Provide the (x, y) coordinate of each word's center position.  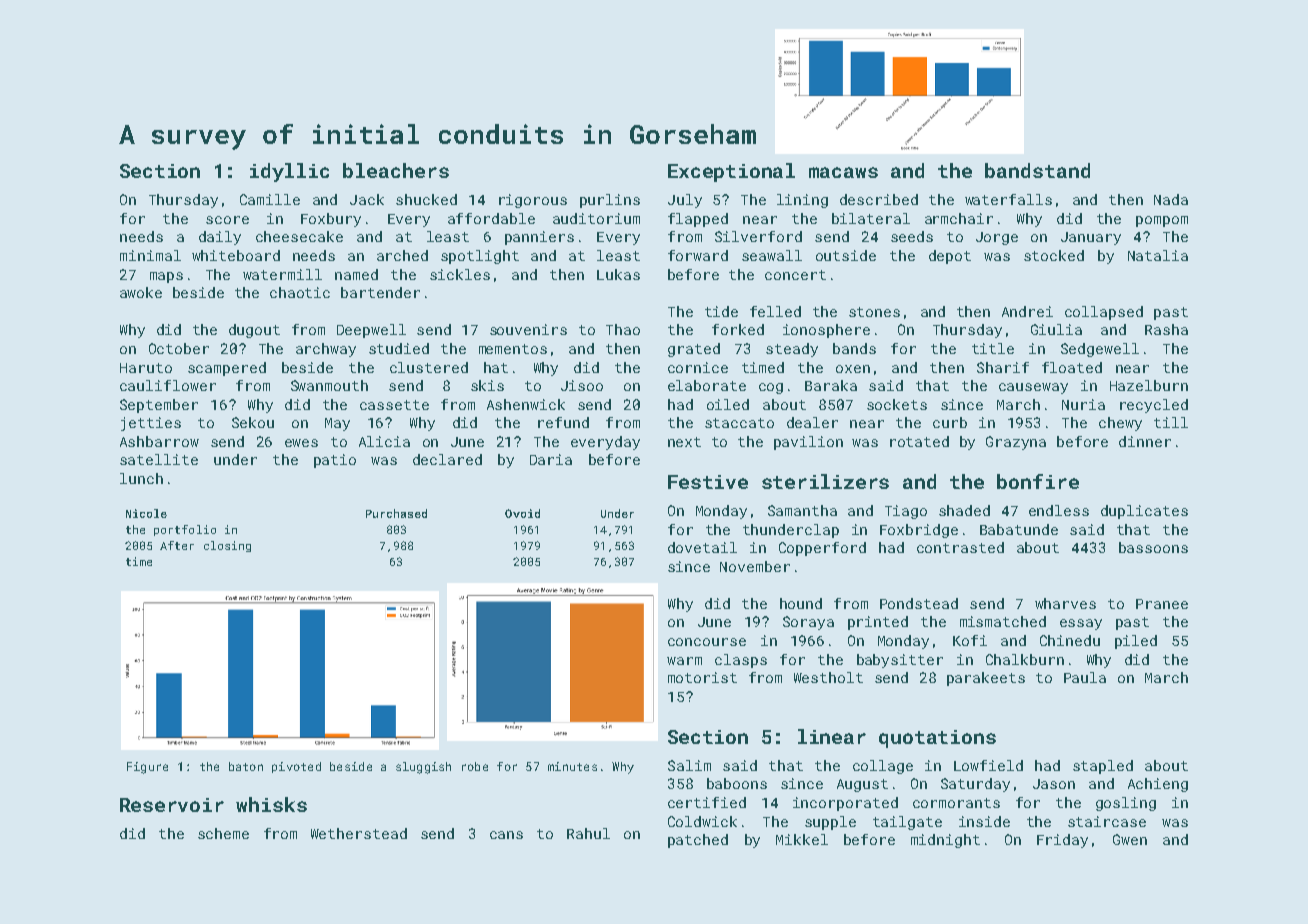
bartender (380, 292)
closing (227, 546)
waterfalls (1008, 199)
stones (874, 312)
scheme (223, 833)
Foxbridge (919, 531)
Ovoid (522, 513)
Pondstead (919, 603)
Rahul (588, 833)
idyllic (289, 172)
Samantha (802, 510)
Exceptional (731, 172)
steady (792, 350)
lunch (141, 478)
